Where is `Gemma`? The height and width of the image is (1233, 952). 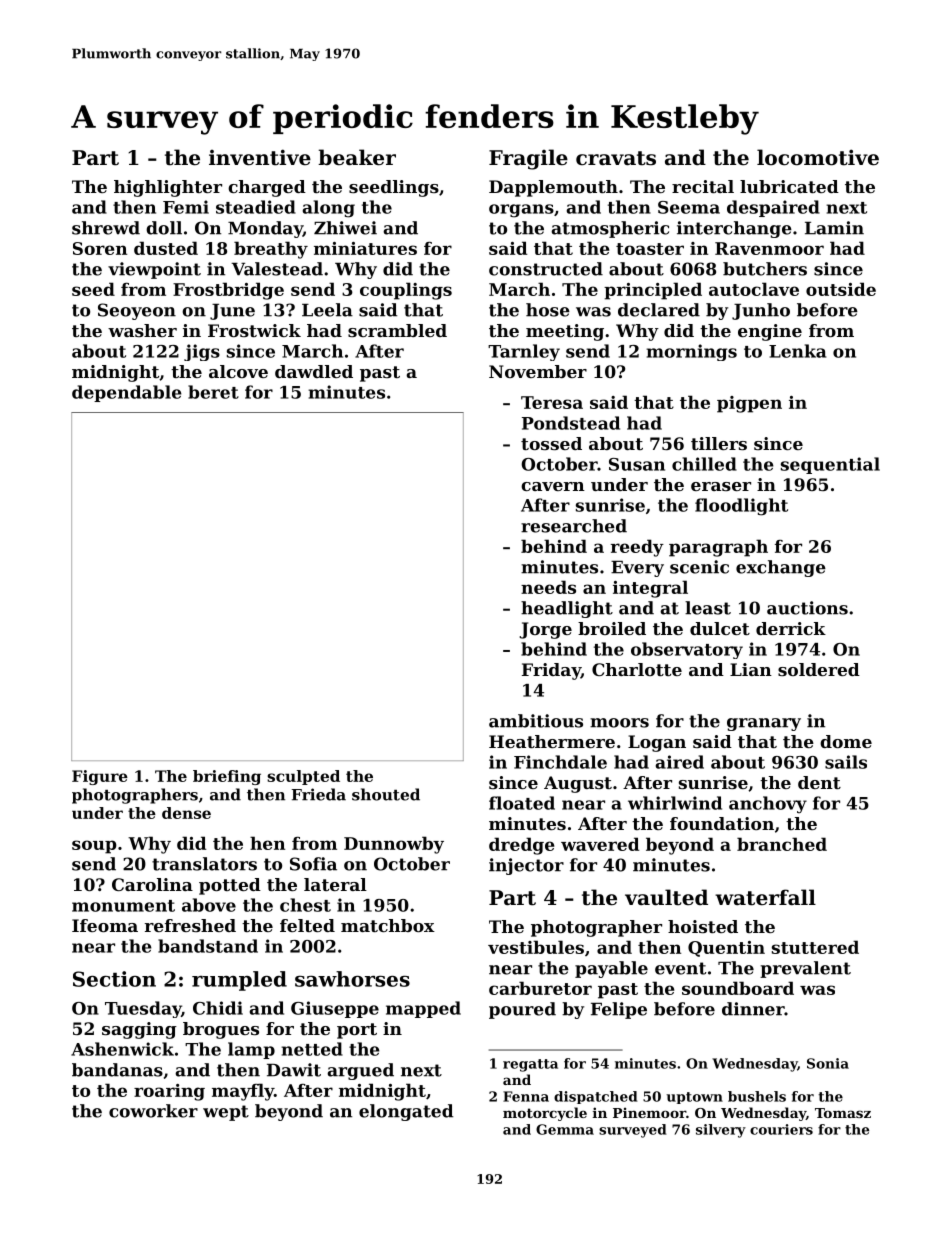
Gemma is located at coordinates (565, 1129).
